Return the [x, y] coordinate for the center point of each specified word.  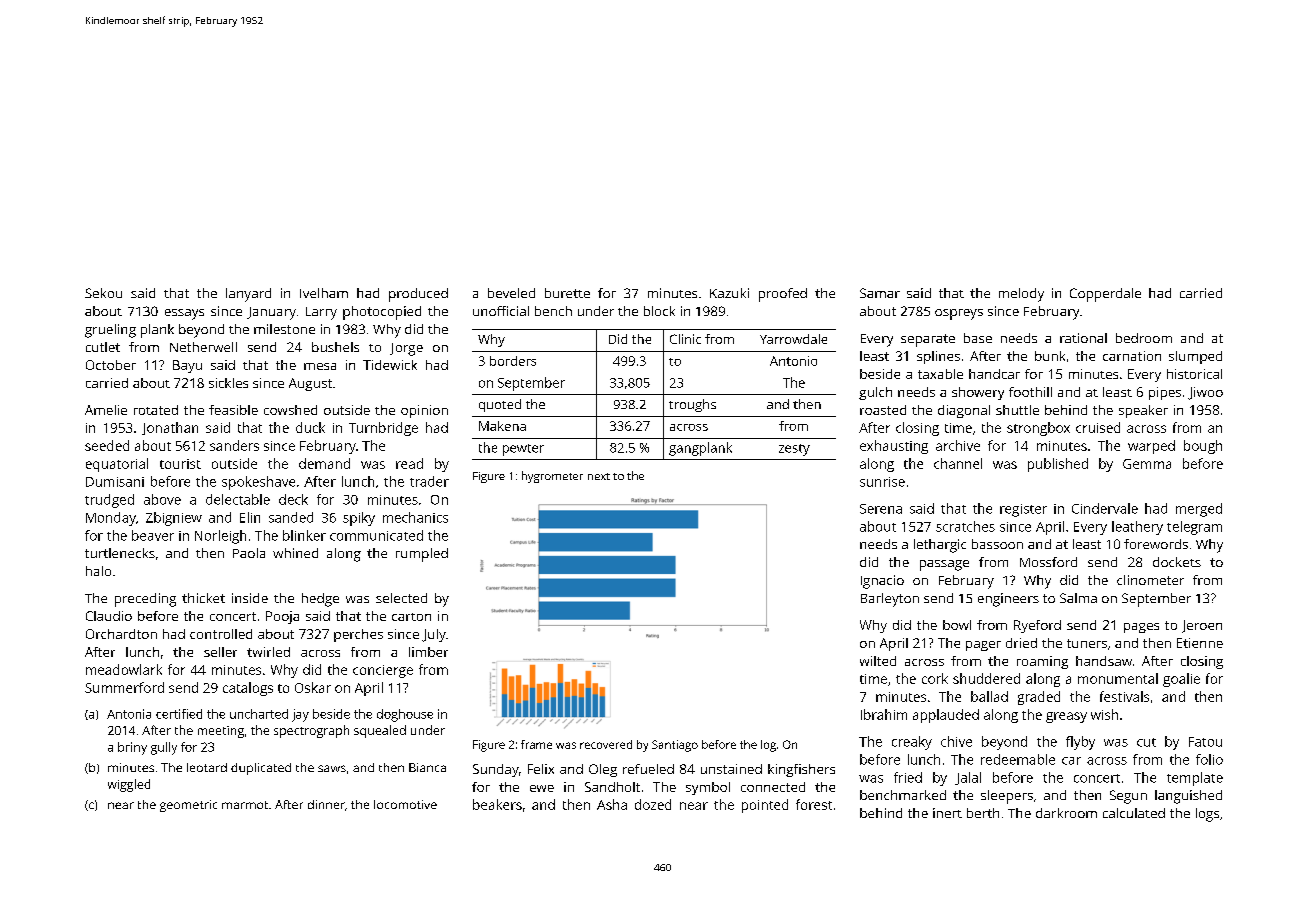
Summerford [124, 687]
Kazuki [729, 293]
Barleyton [890, 600]
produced [418, 295]
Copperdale [1105, 295]
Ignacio [882, 582]
